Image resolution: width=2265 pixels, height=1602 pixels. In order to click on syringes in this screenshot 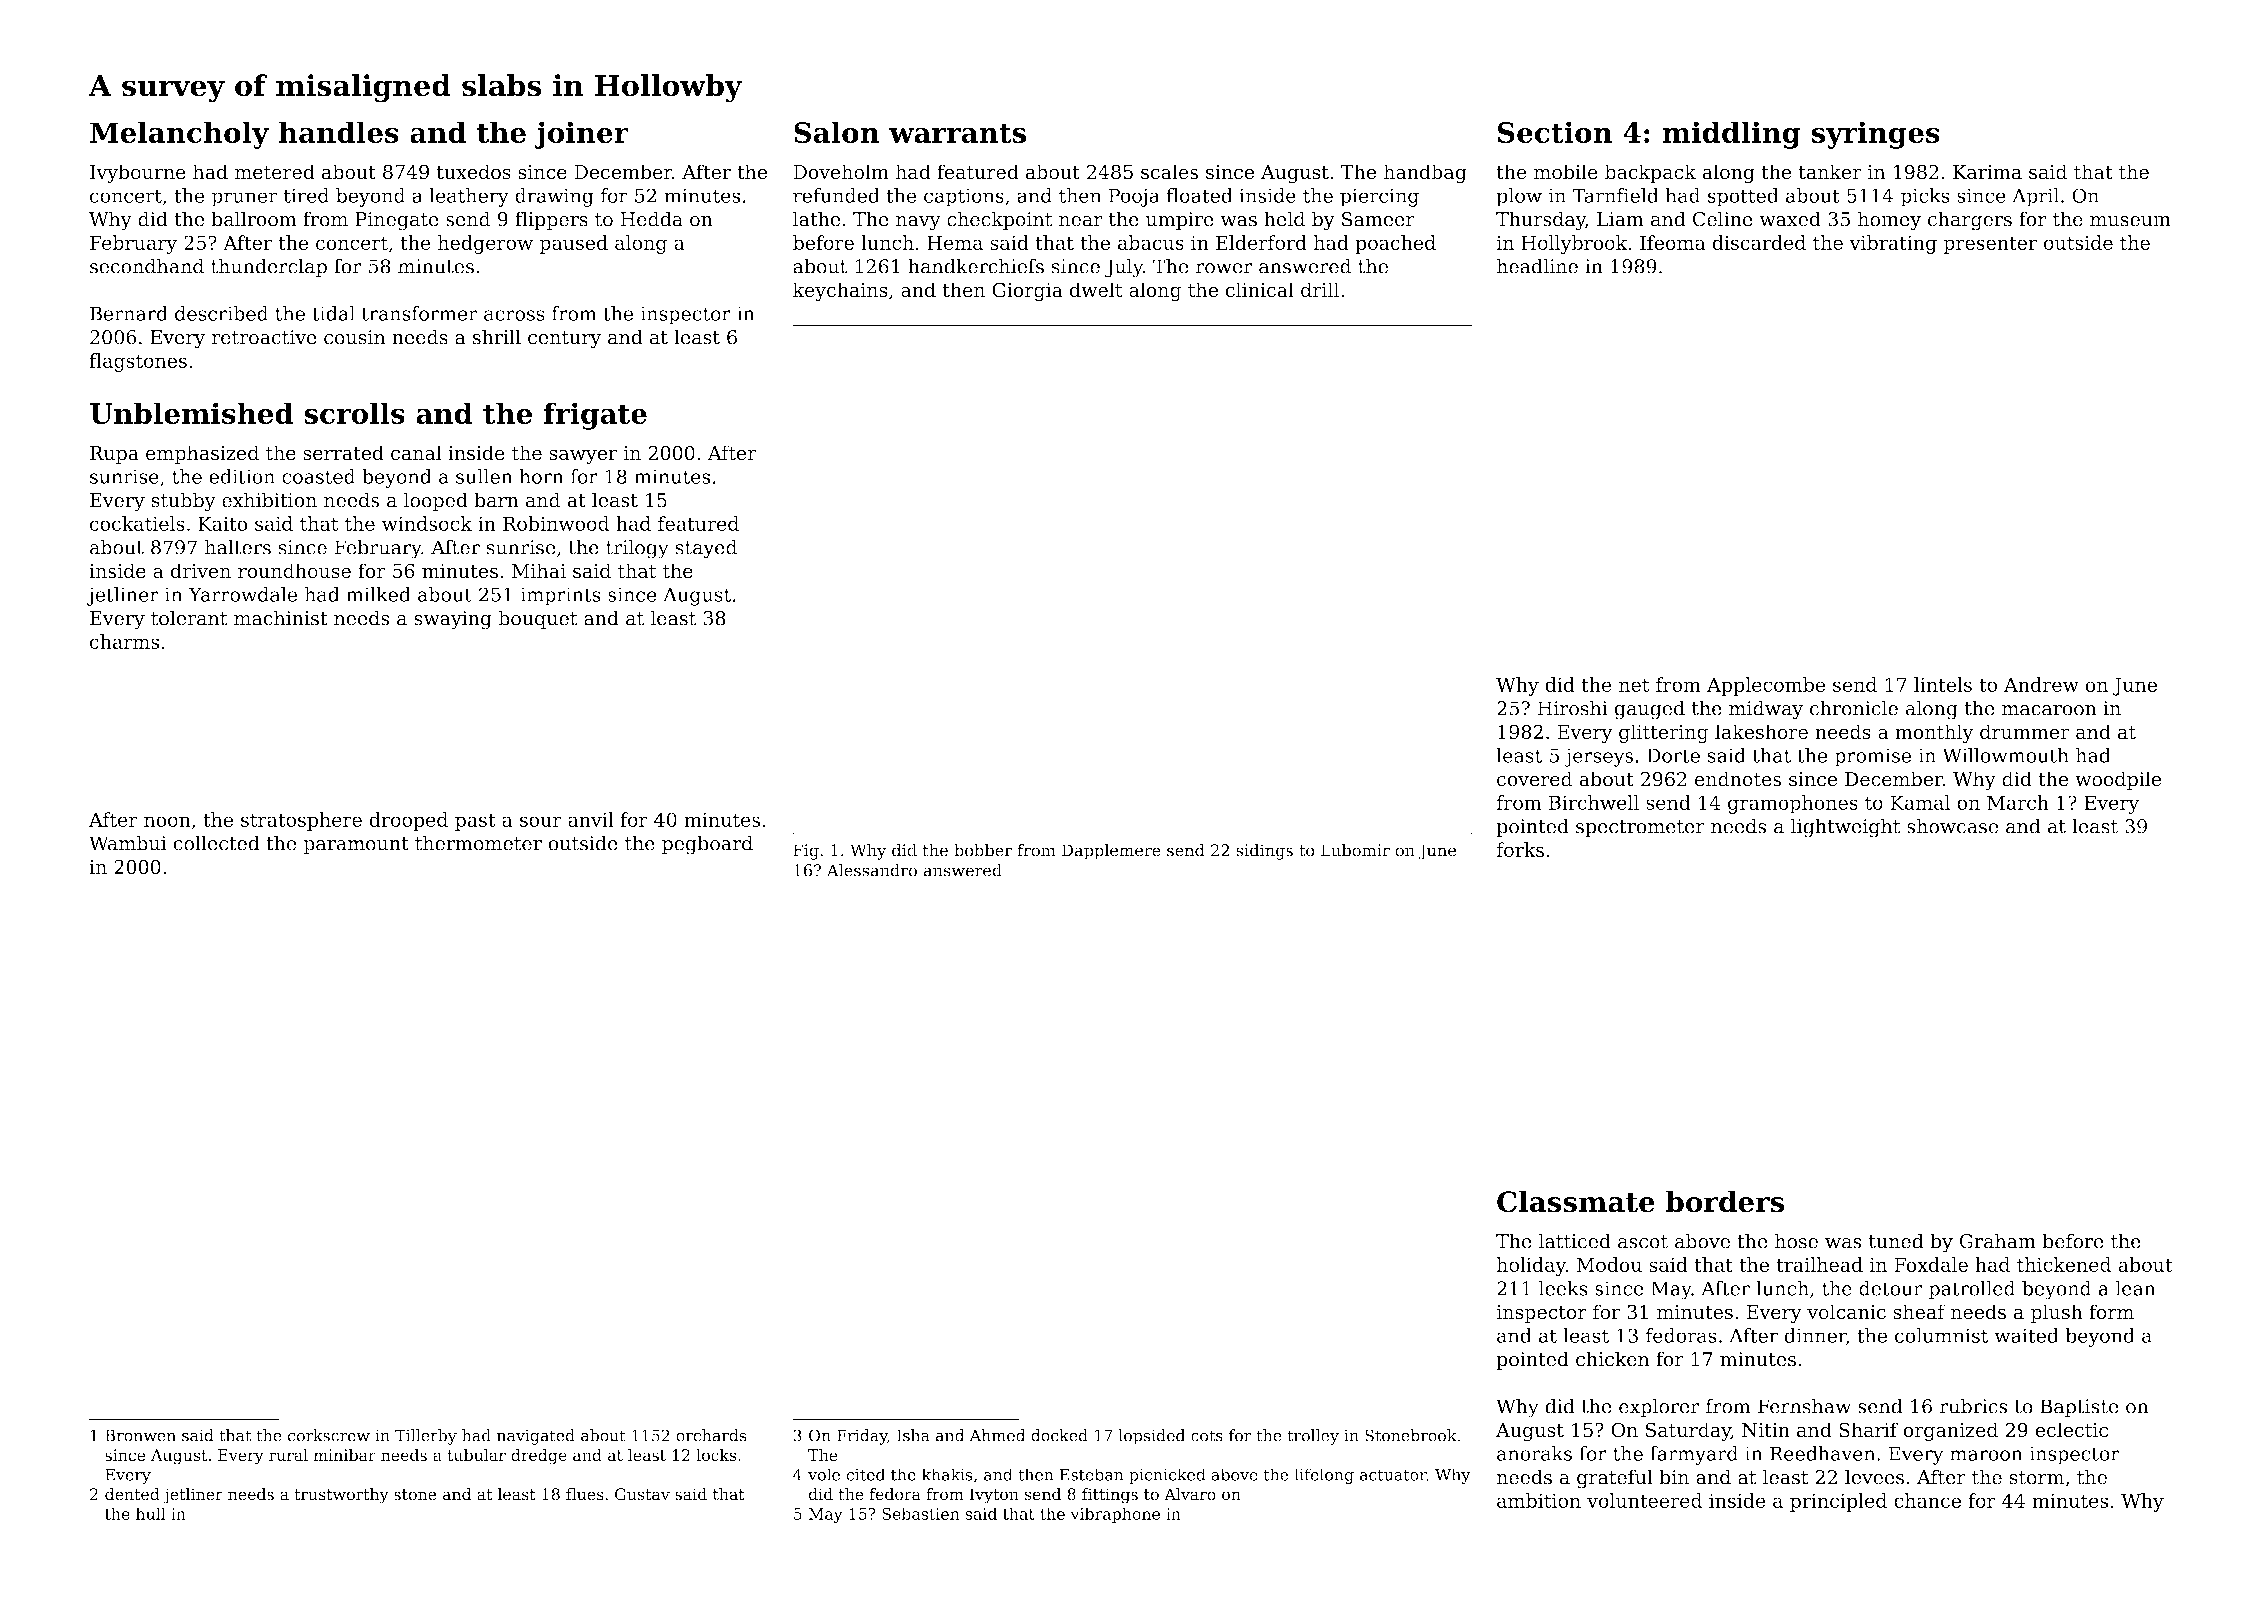, I will do `click(1876, 135)`.
